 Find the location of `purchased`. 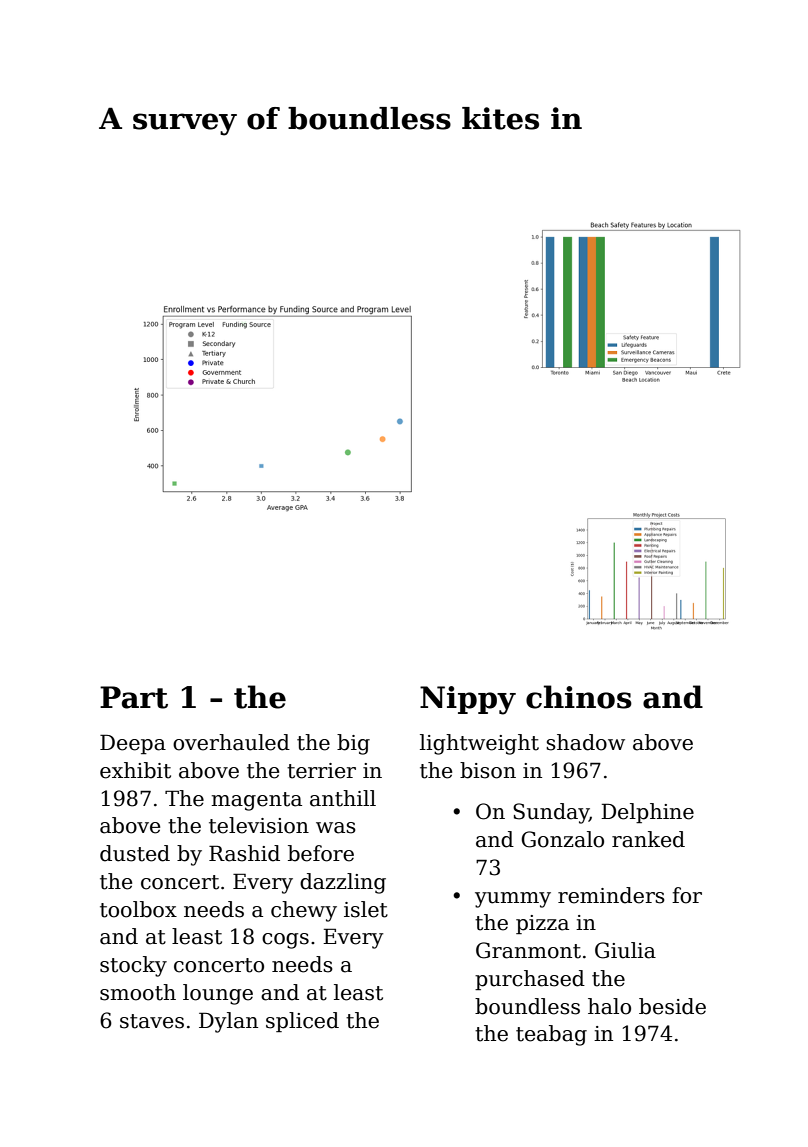

purchased is located at coordinates (530, 980).
